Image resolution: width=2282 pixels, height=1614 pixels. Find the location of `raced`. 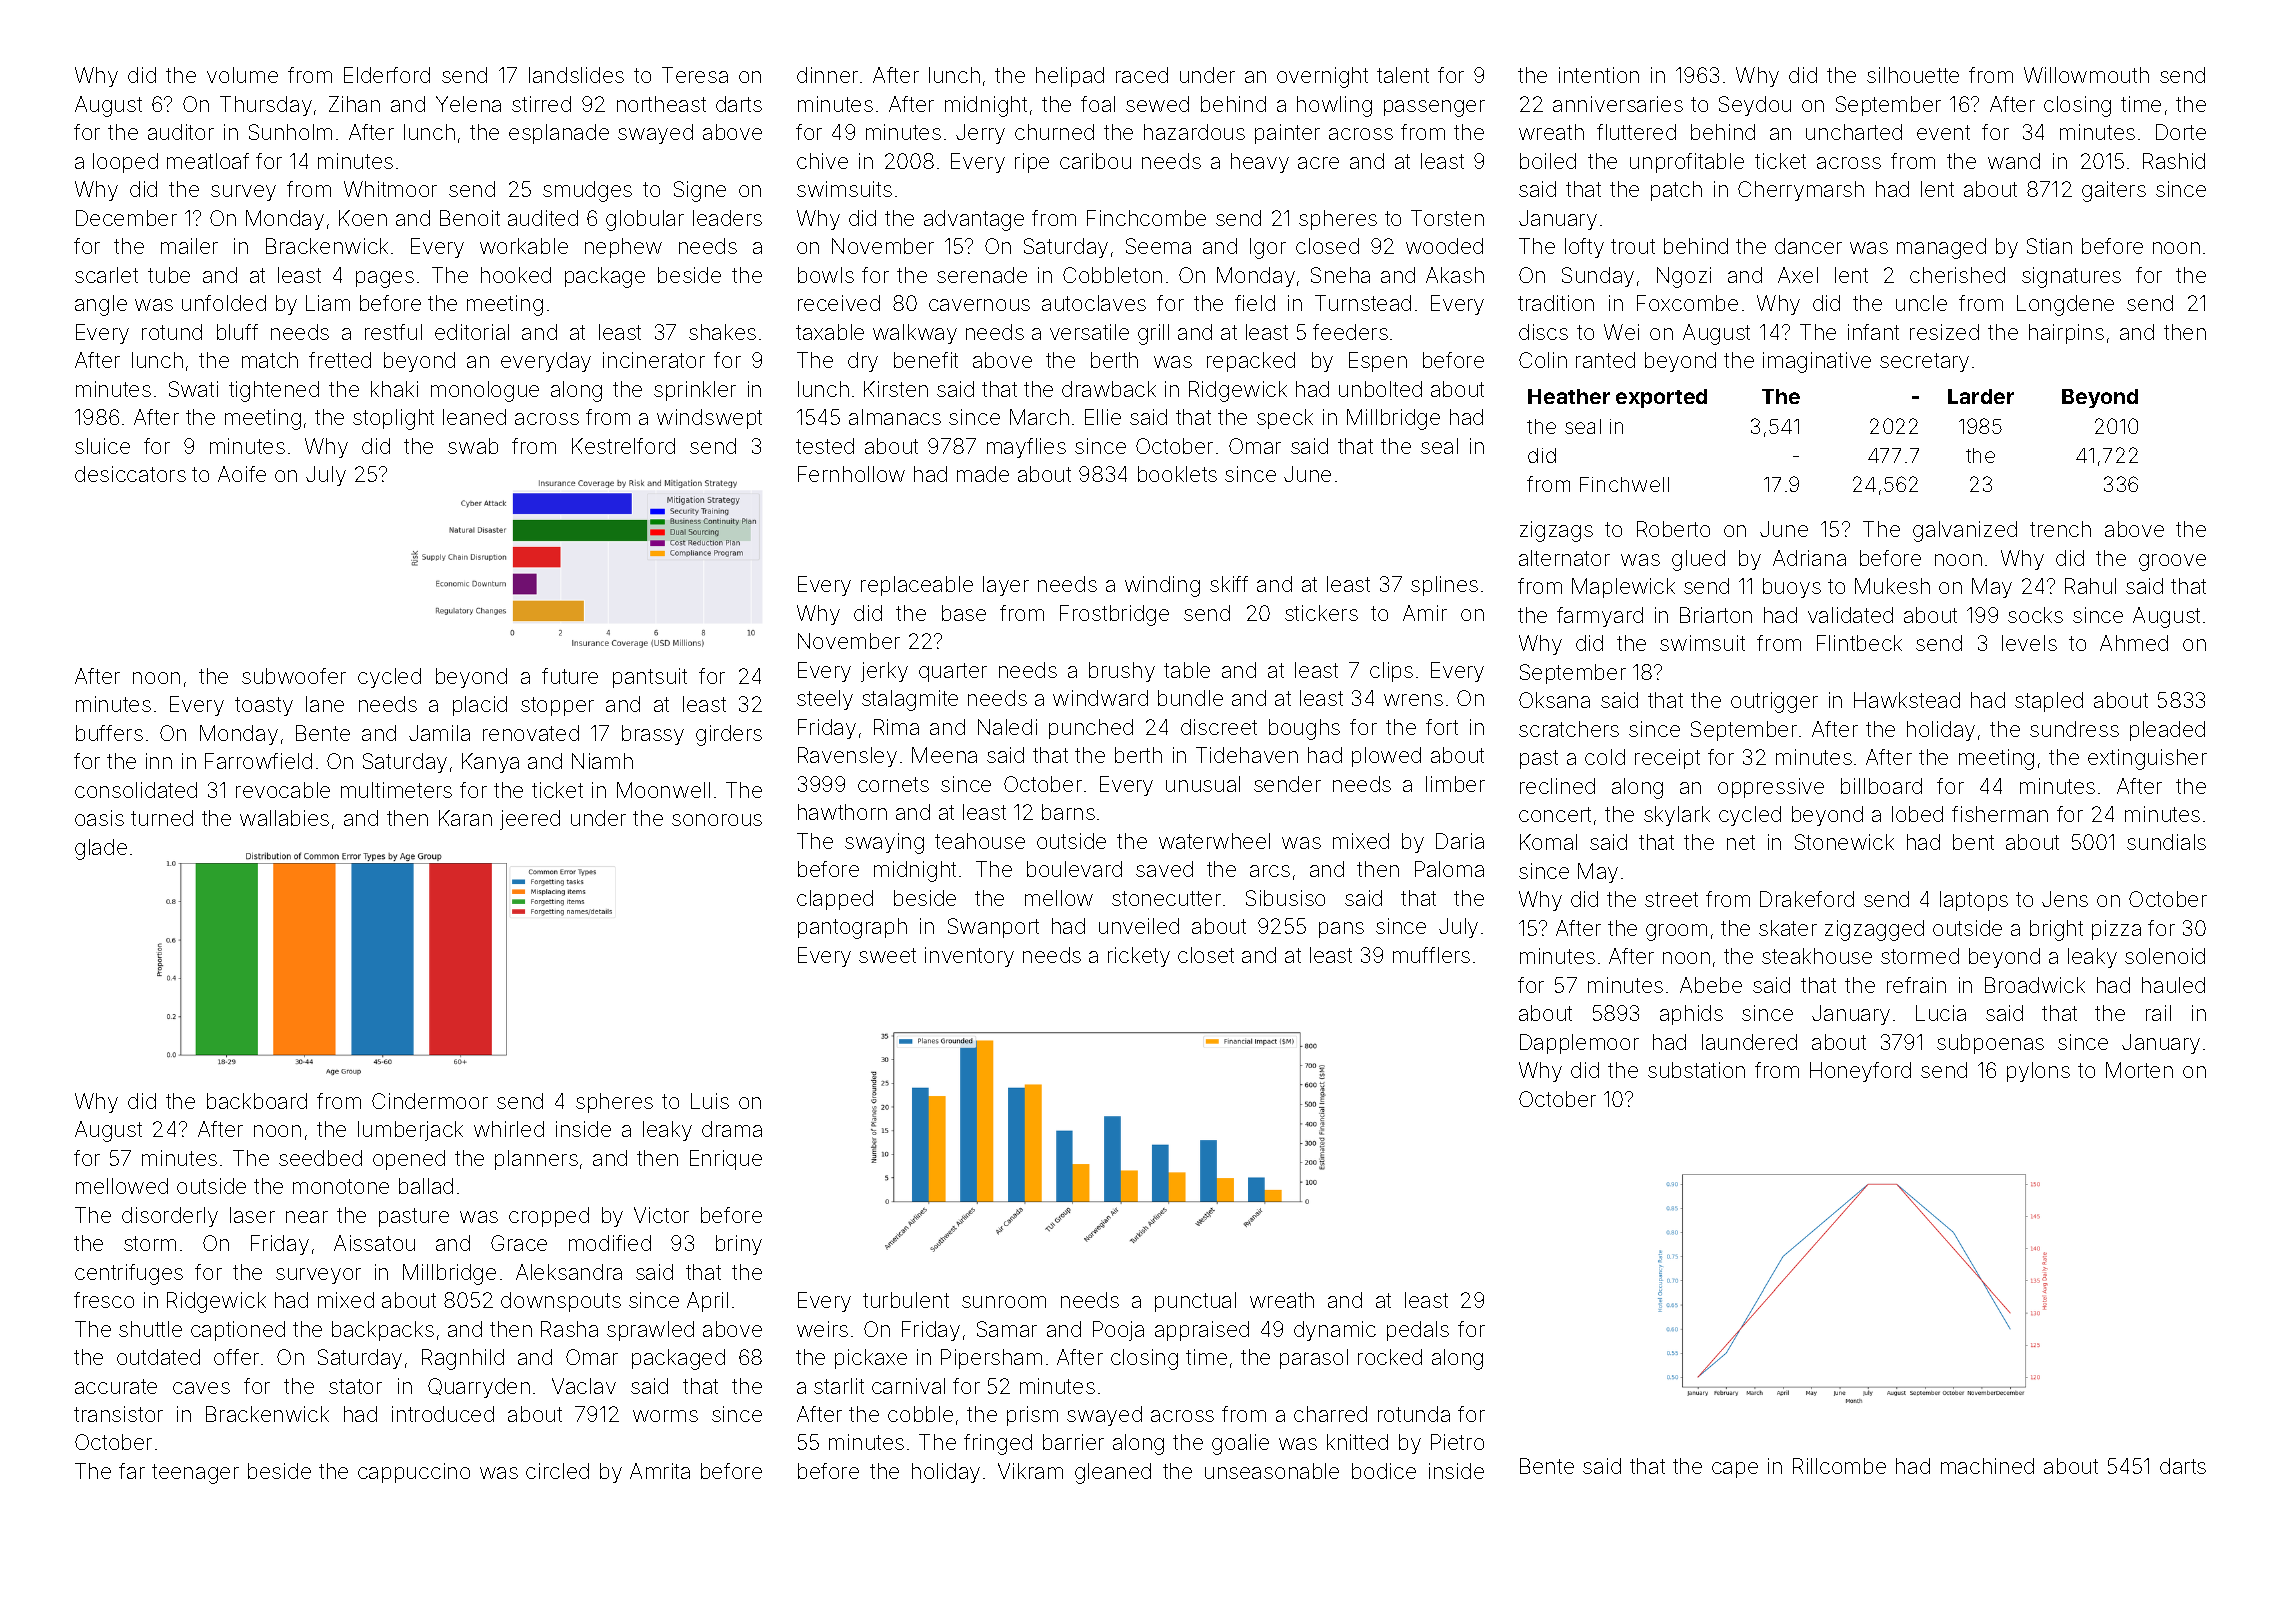

raced is located at coordinates (1142, 75).
